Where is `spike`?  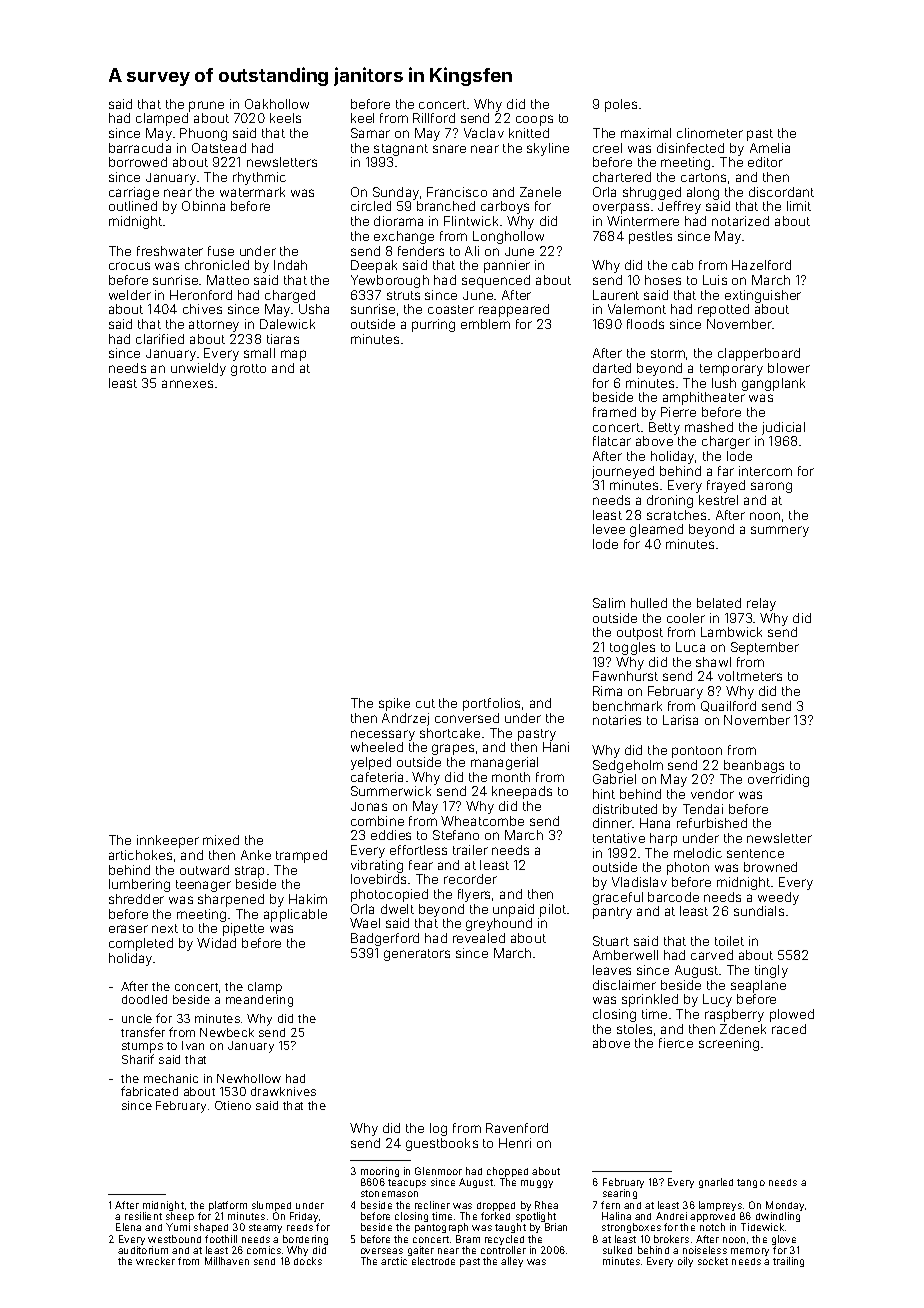 spike is located at coordinates (394, 704).
